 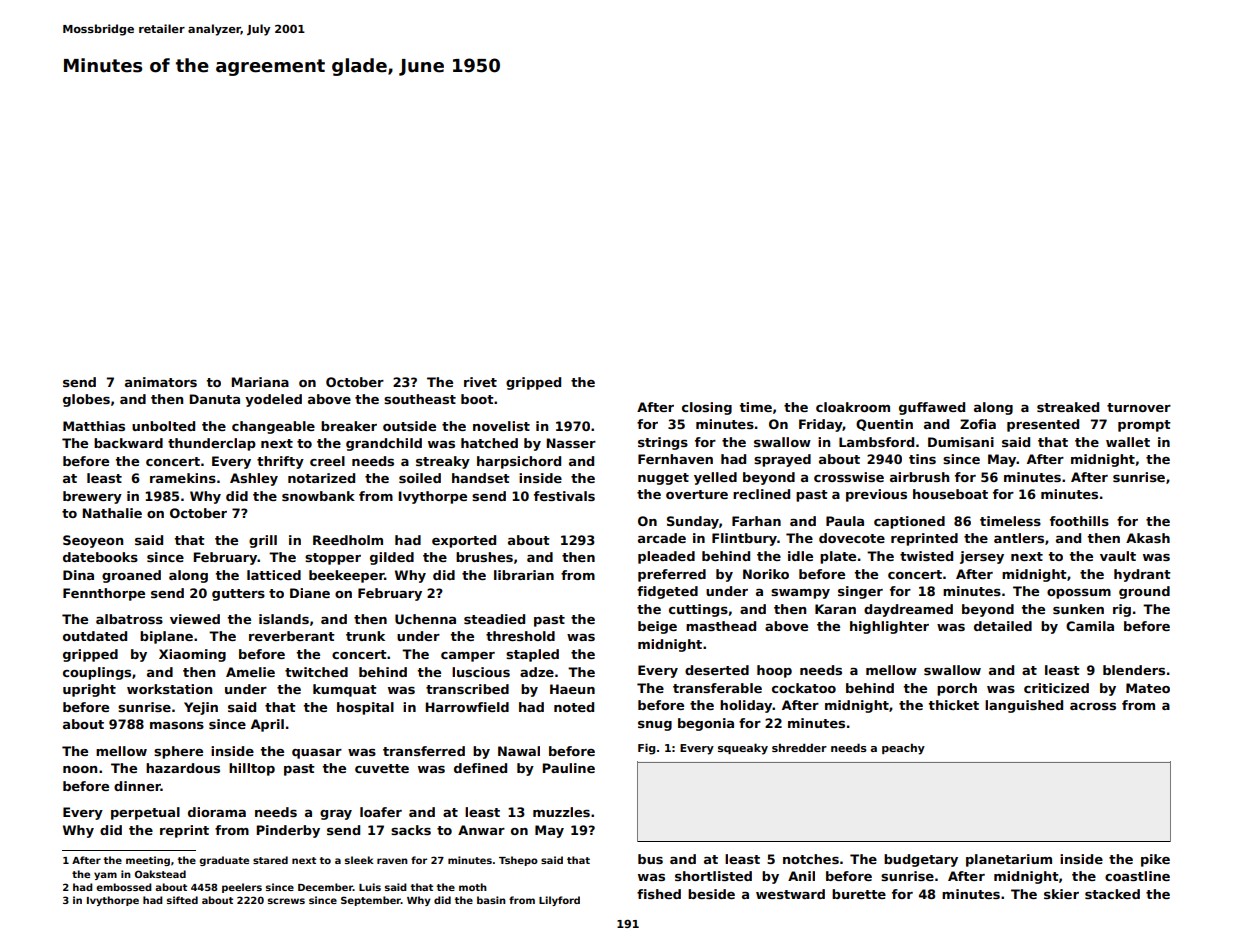 I want to click on basin, so click(x=491, y=900).
